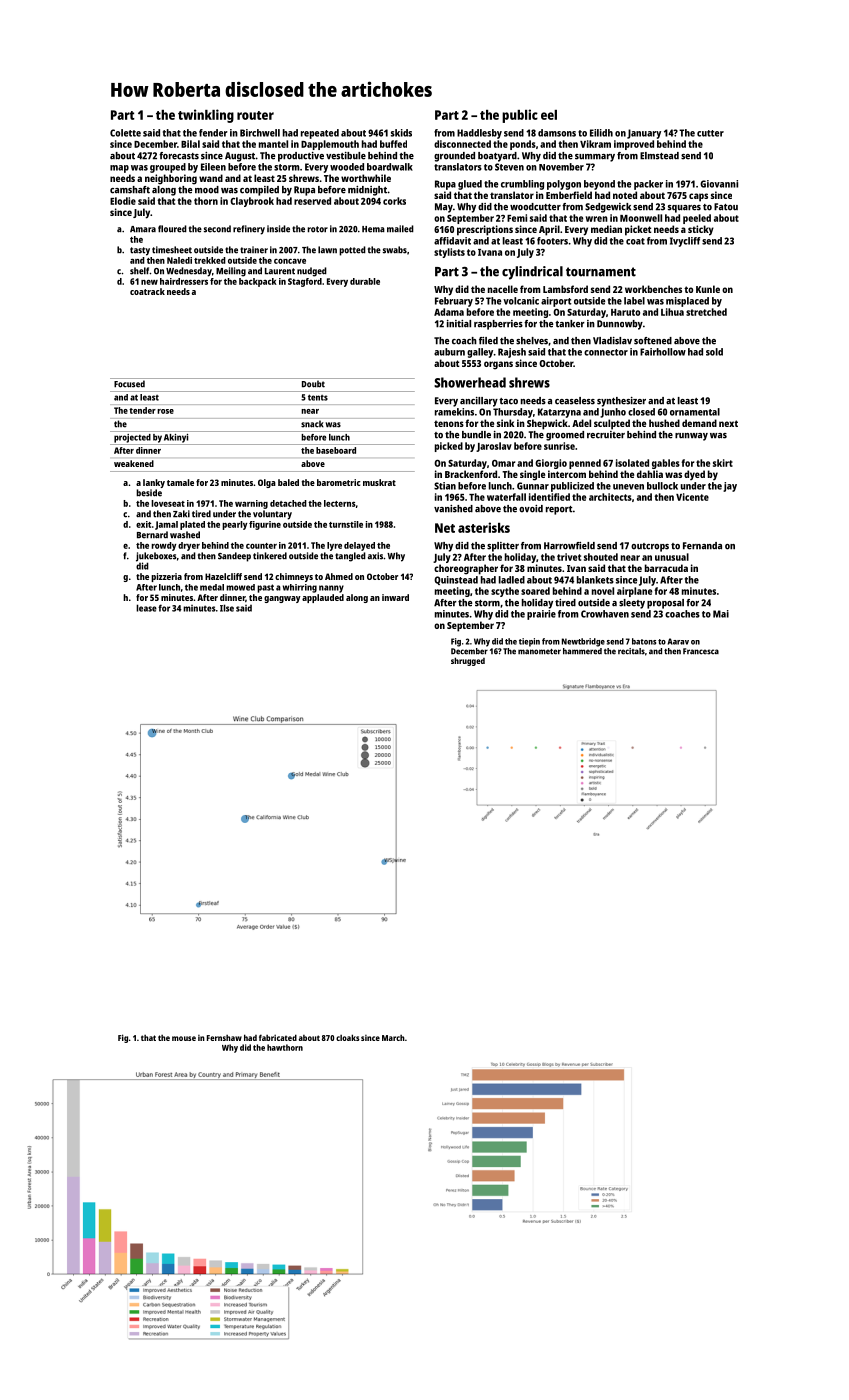 Image resolution: width=849 pixels, height=1400 pixels. I want to click on Eilidh, so click(601, 133).
